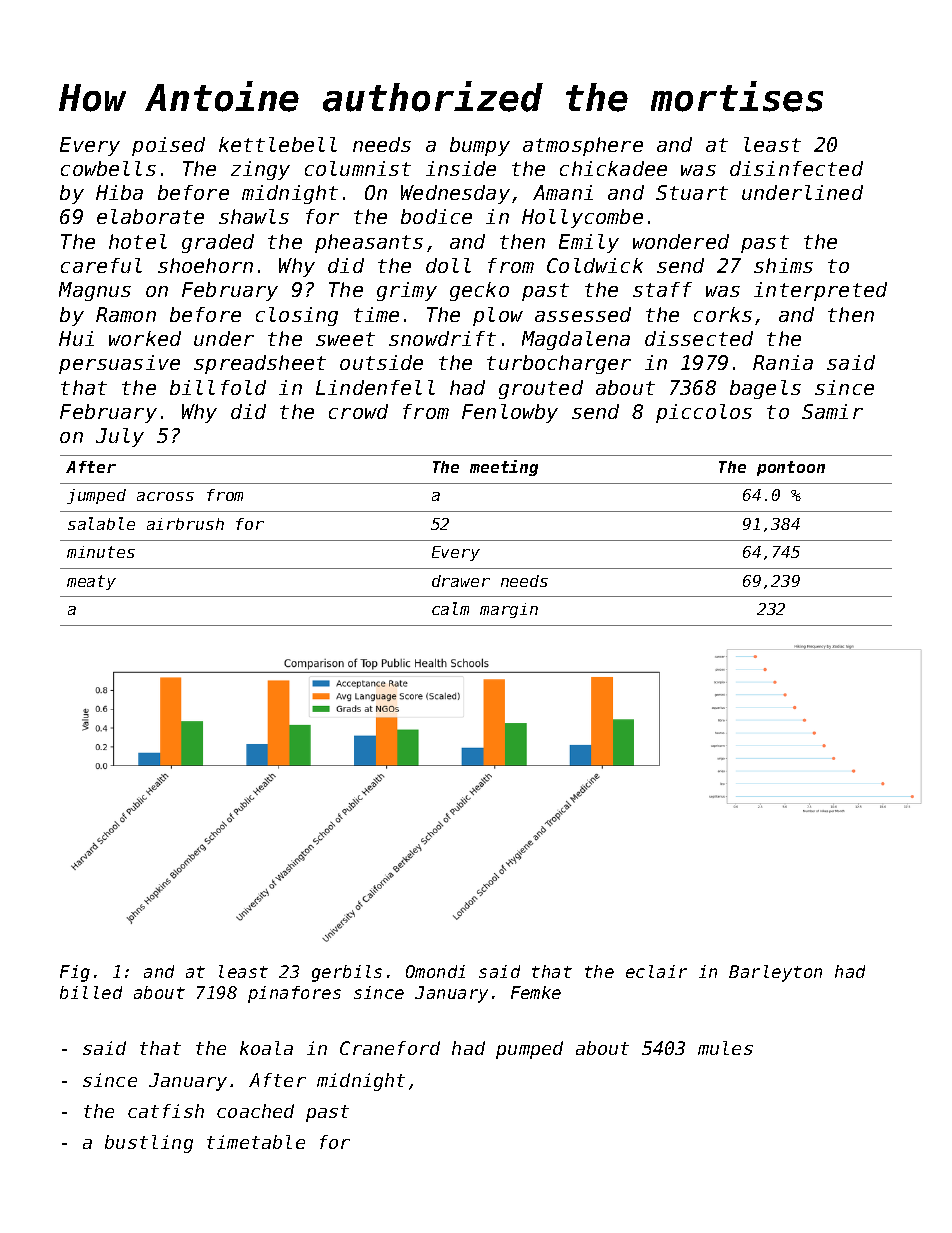 The width and height of the screenshot is (952, 1233). Describe the element at coordinates (662, 289) in the screenshot. I see `staff` at that location.
